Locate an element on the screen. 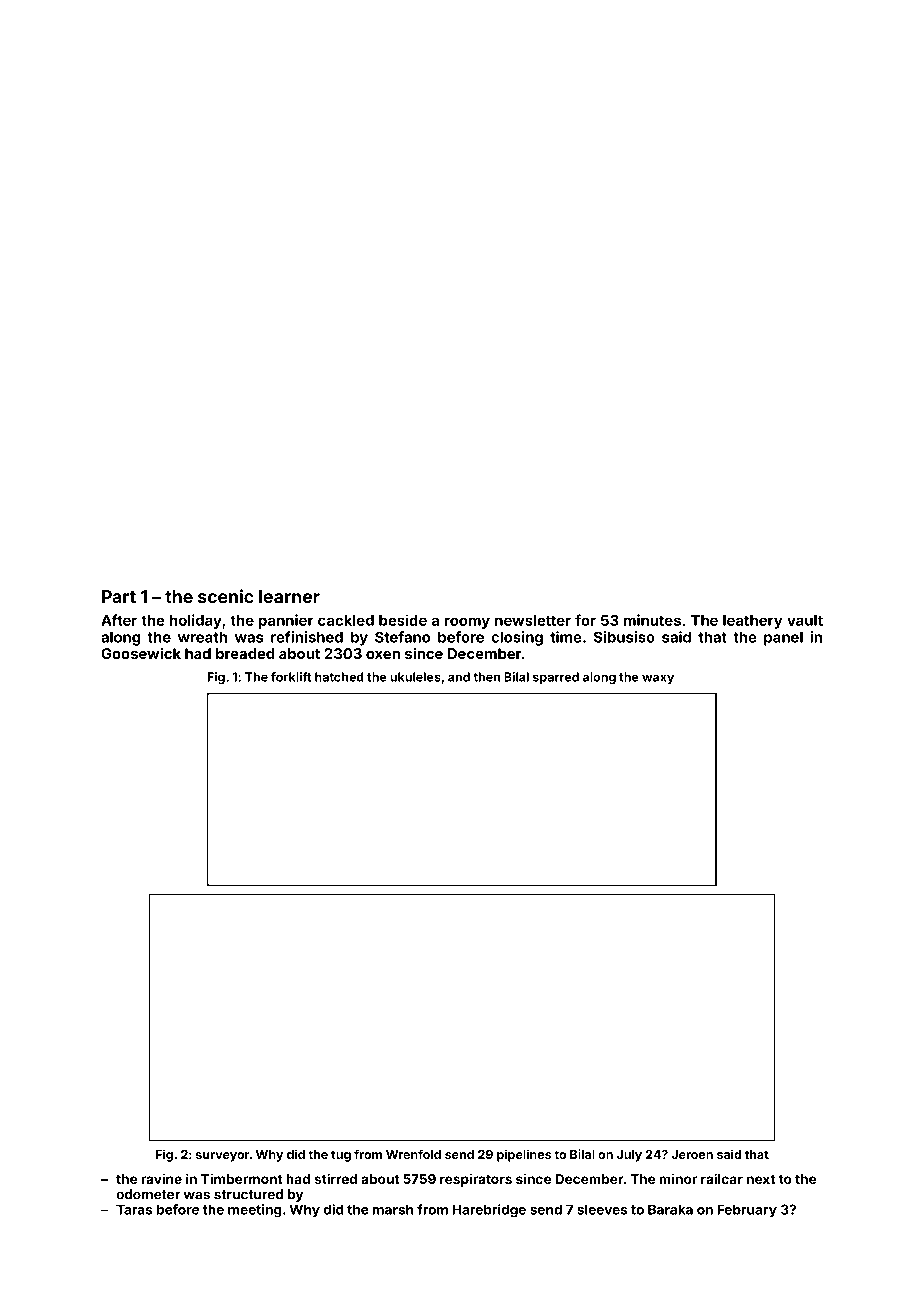 Image resolution: width=924 pixels, height=1314 pixels. refinished is located at coordinates (307, 637).
